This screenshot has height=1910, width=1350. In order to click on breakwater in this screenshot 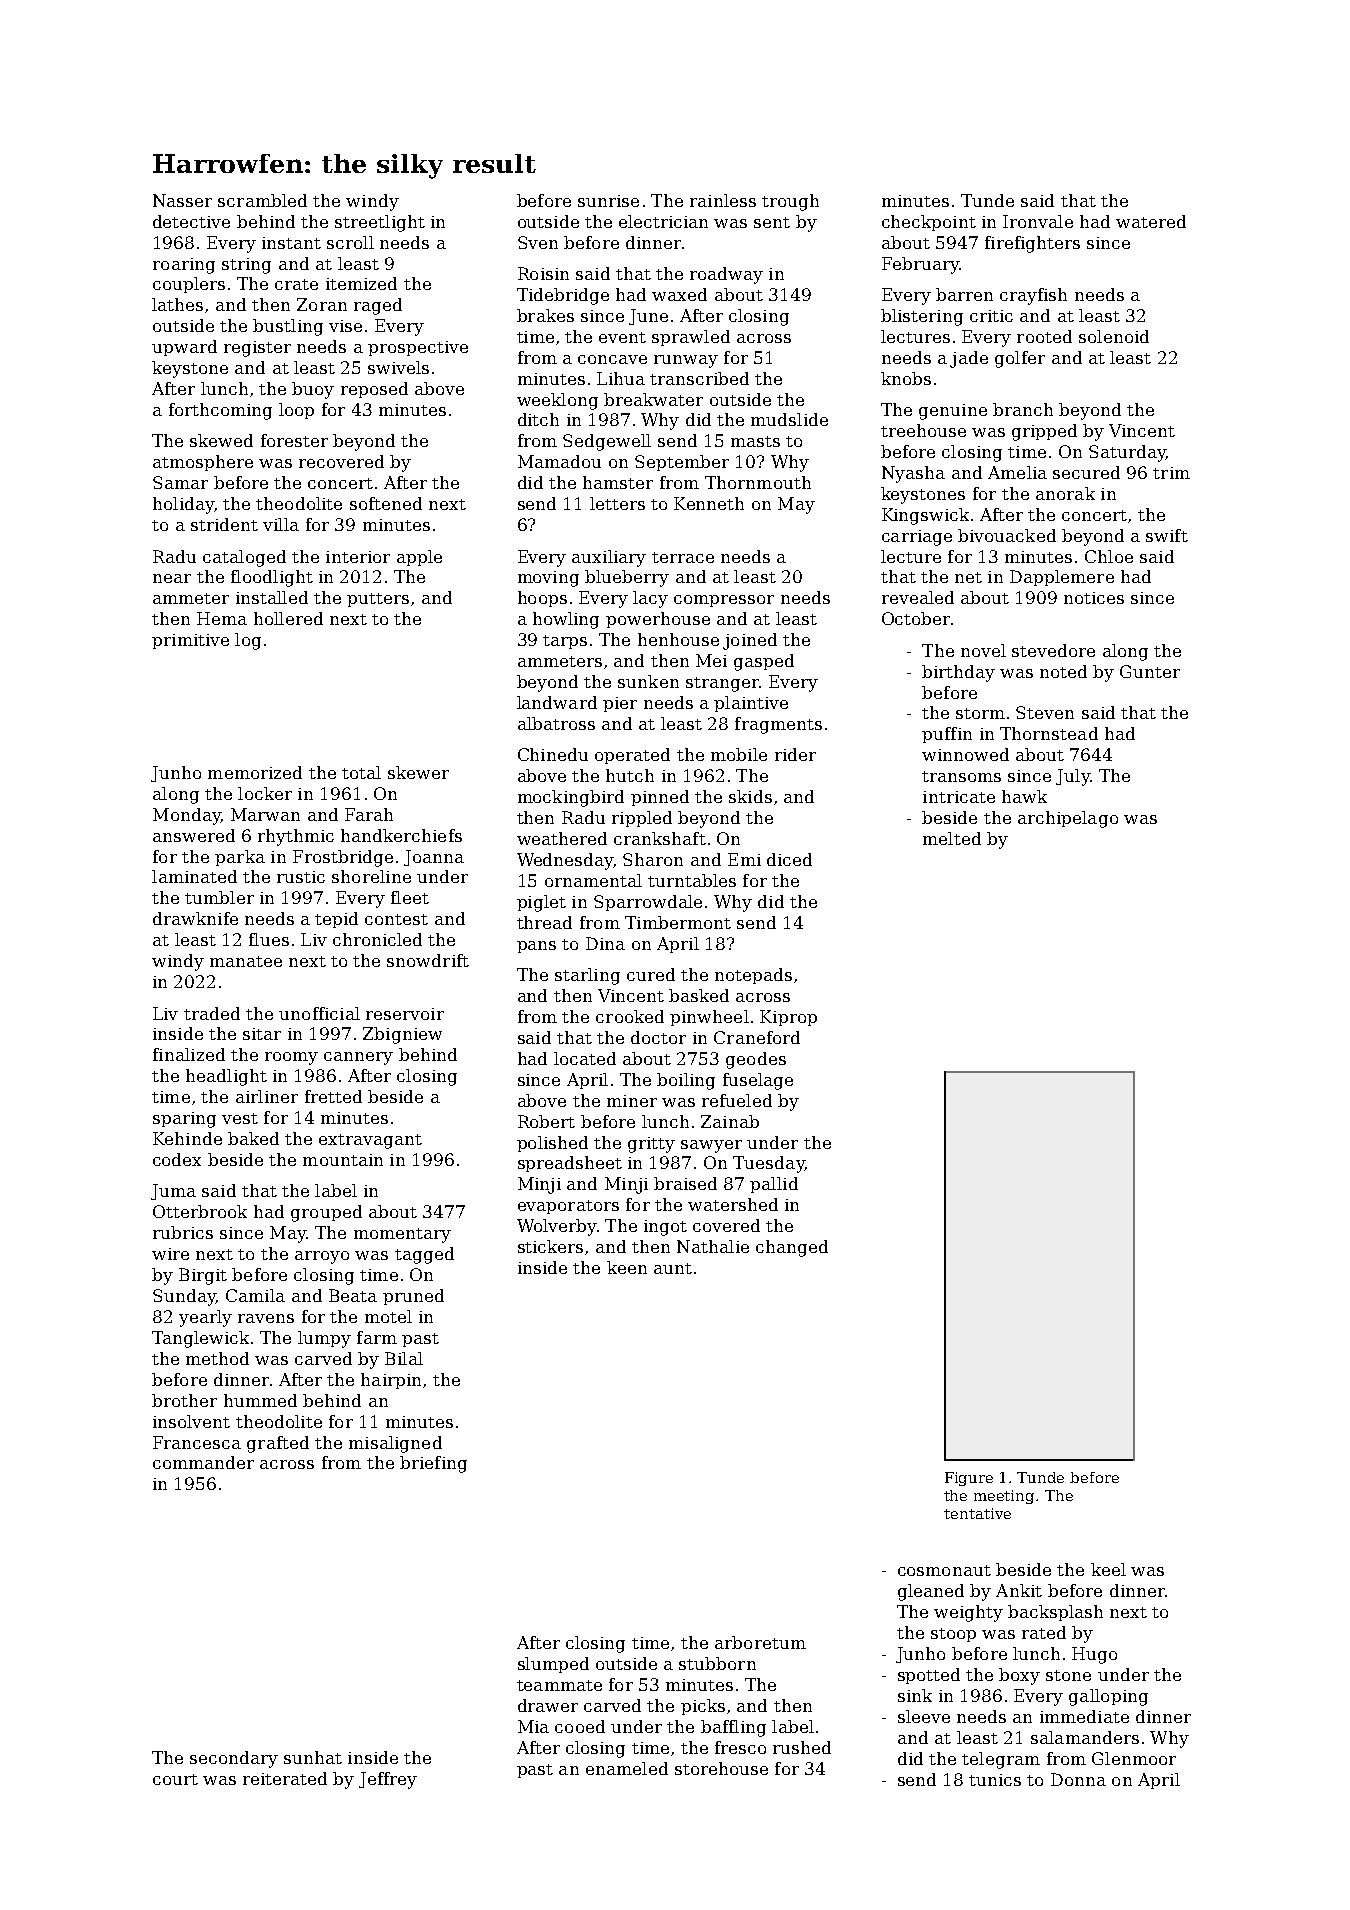, I will do `click(653, 399)`.
